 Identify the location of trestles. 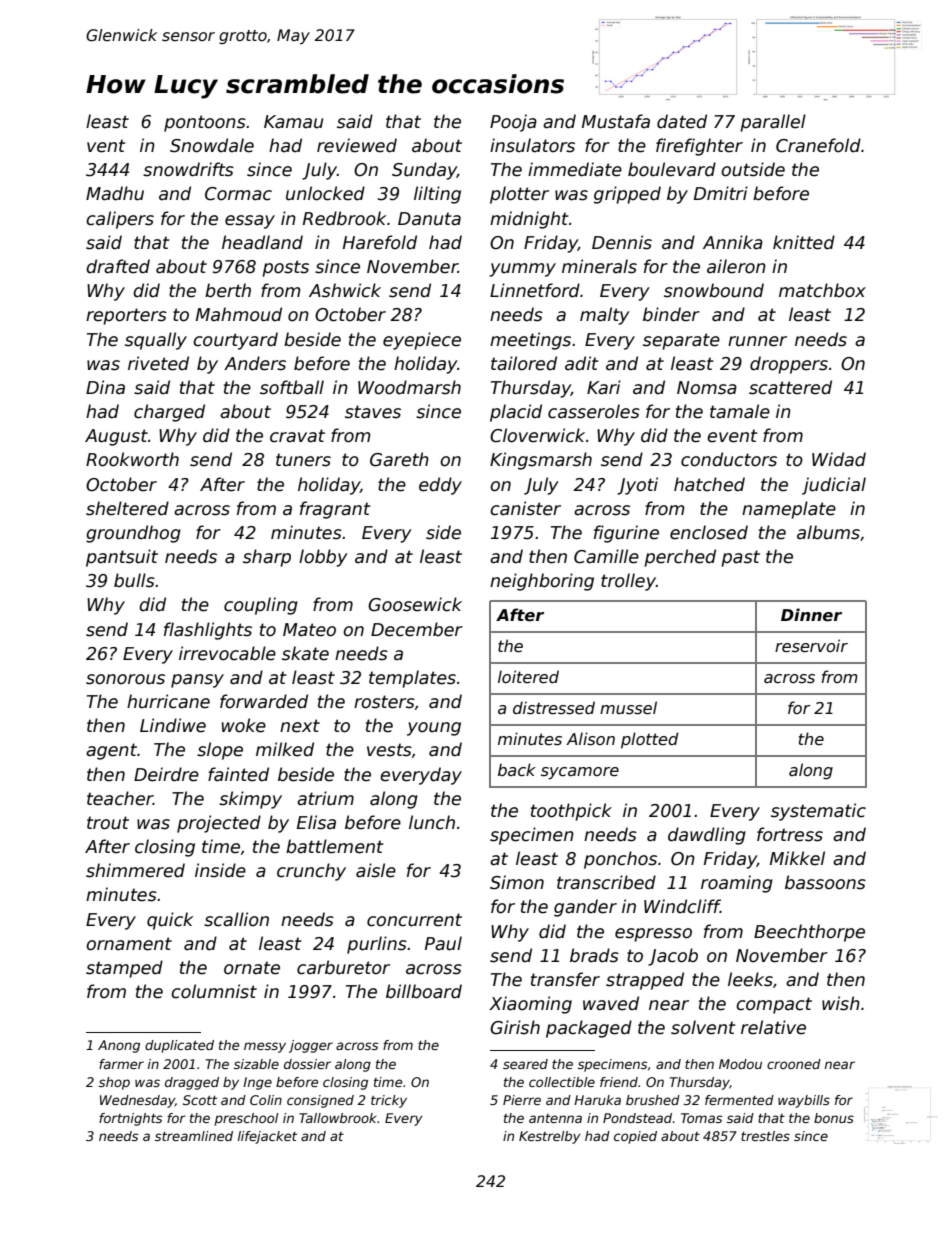
(765, 1136).
